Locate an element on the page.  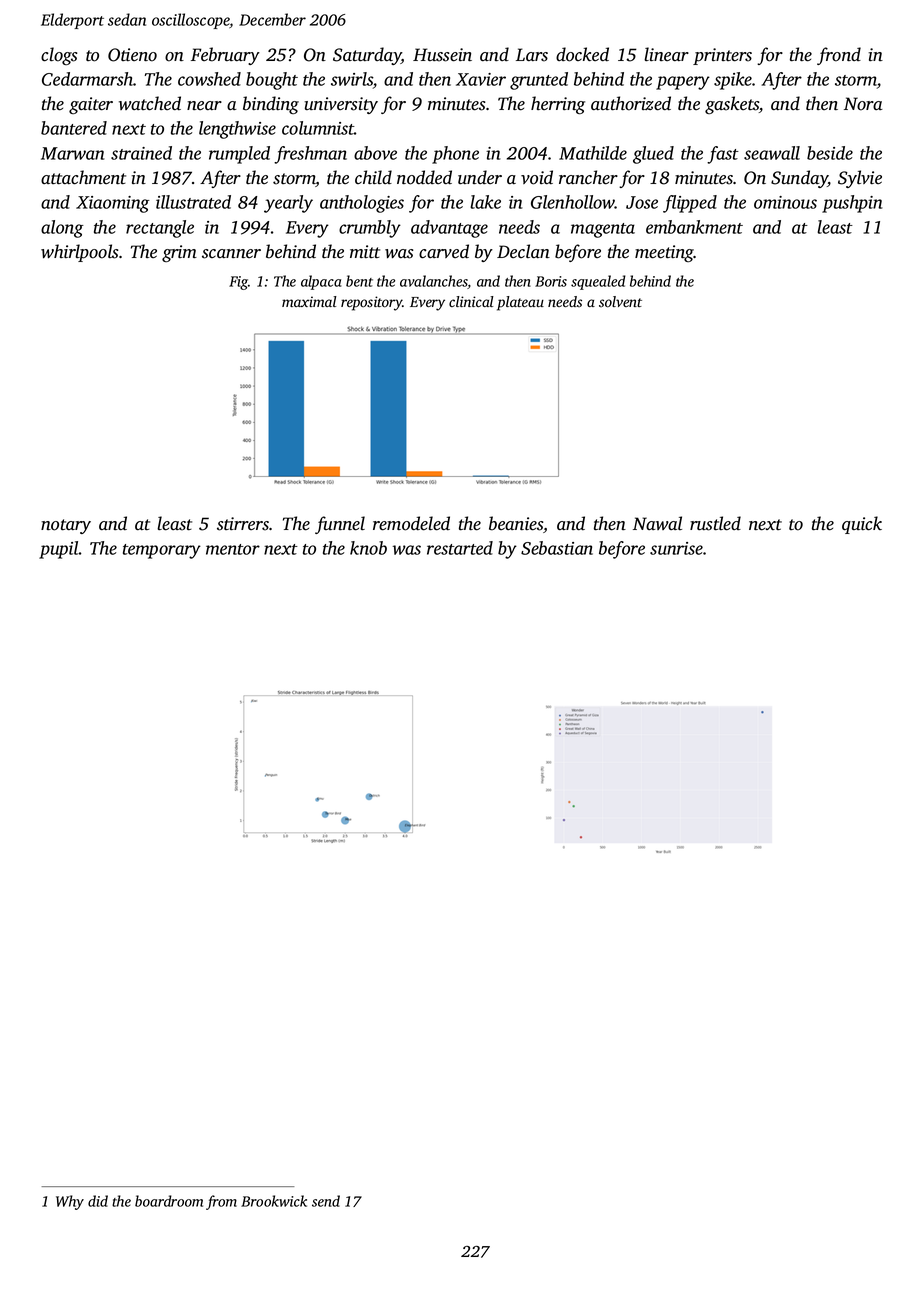
sunrise is located at coordinates (676, 548).
